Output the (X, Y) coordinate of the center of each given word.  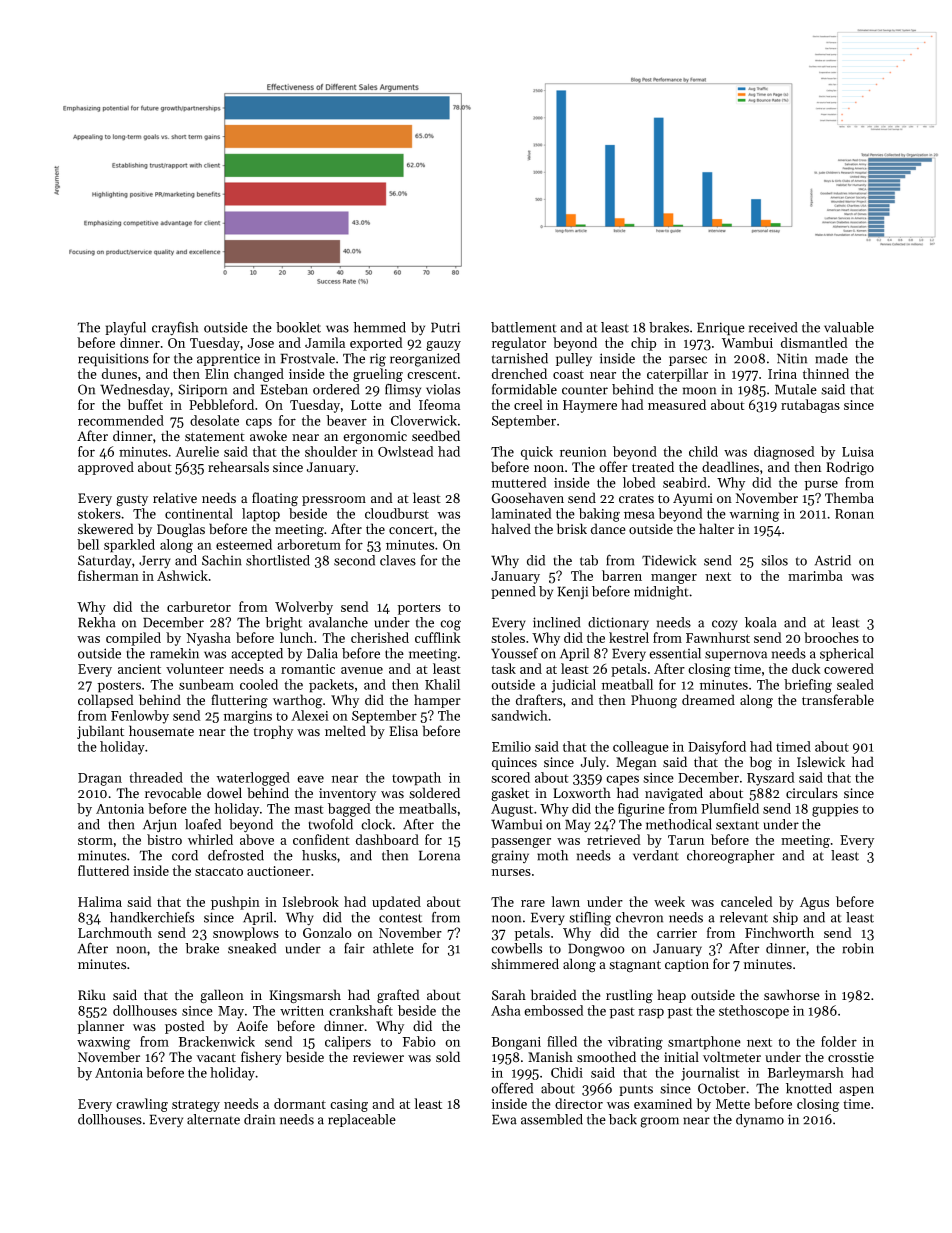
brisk (572, 529)
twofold (330, 824)
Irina (782, 374)
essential (675, 653)
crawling (142, 1105)
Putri (445, 327)
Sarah (509, 995)
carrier (677, 933)
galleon (222, 996)
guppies (835, 810)
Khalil (442, 684)
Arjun (160, 826)
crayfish (175, 328)
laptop (261, 515)
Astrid (833, 560)
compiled (133, 639)
